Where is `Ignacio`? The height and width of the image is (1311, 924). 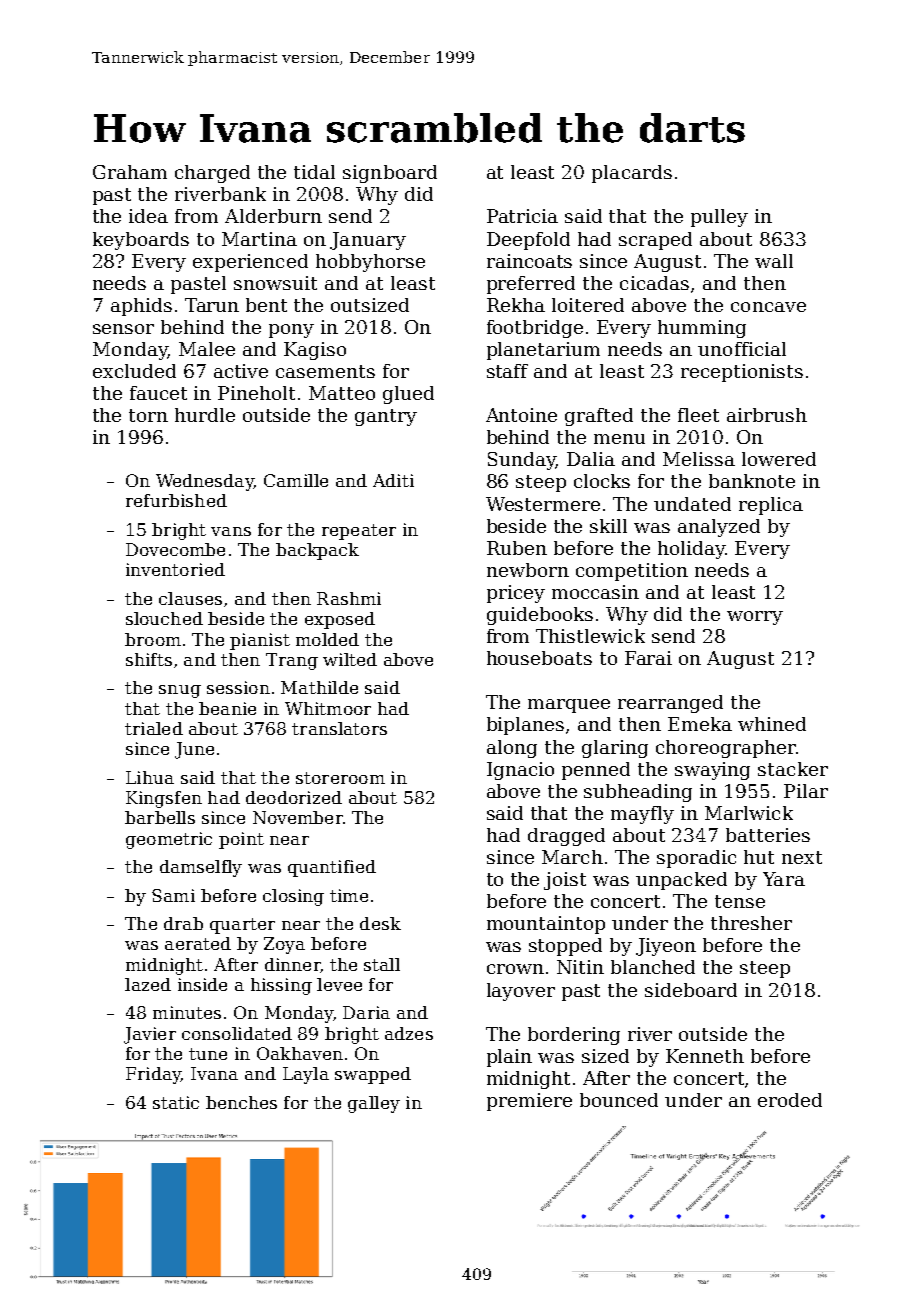 Ignacio is located at coordinates (520, 771).
